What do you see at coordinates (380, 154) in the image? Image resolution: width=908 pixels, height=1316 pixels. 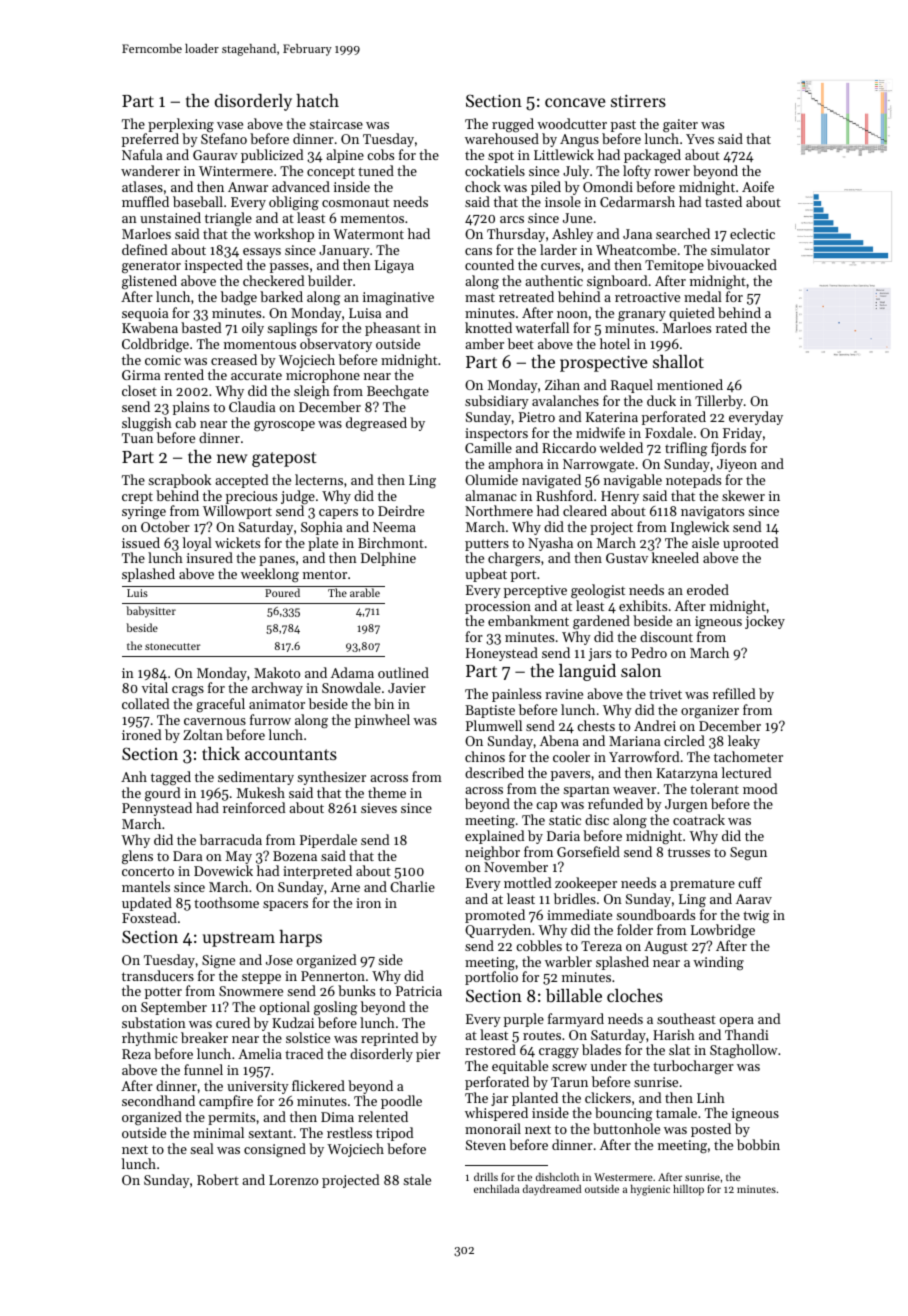 I see `cobs` at bounding box center [380, 154].
